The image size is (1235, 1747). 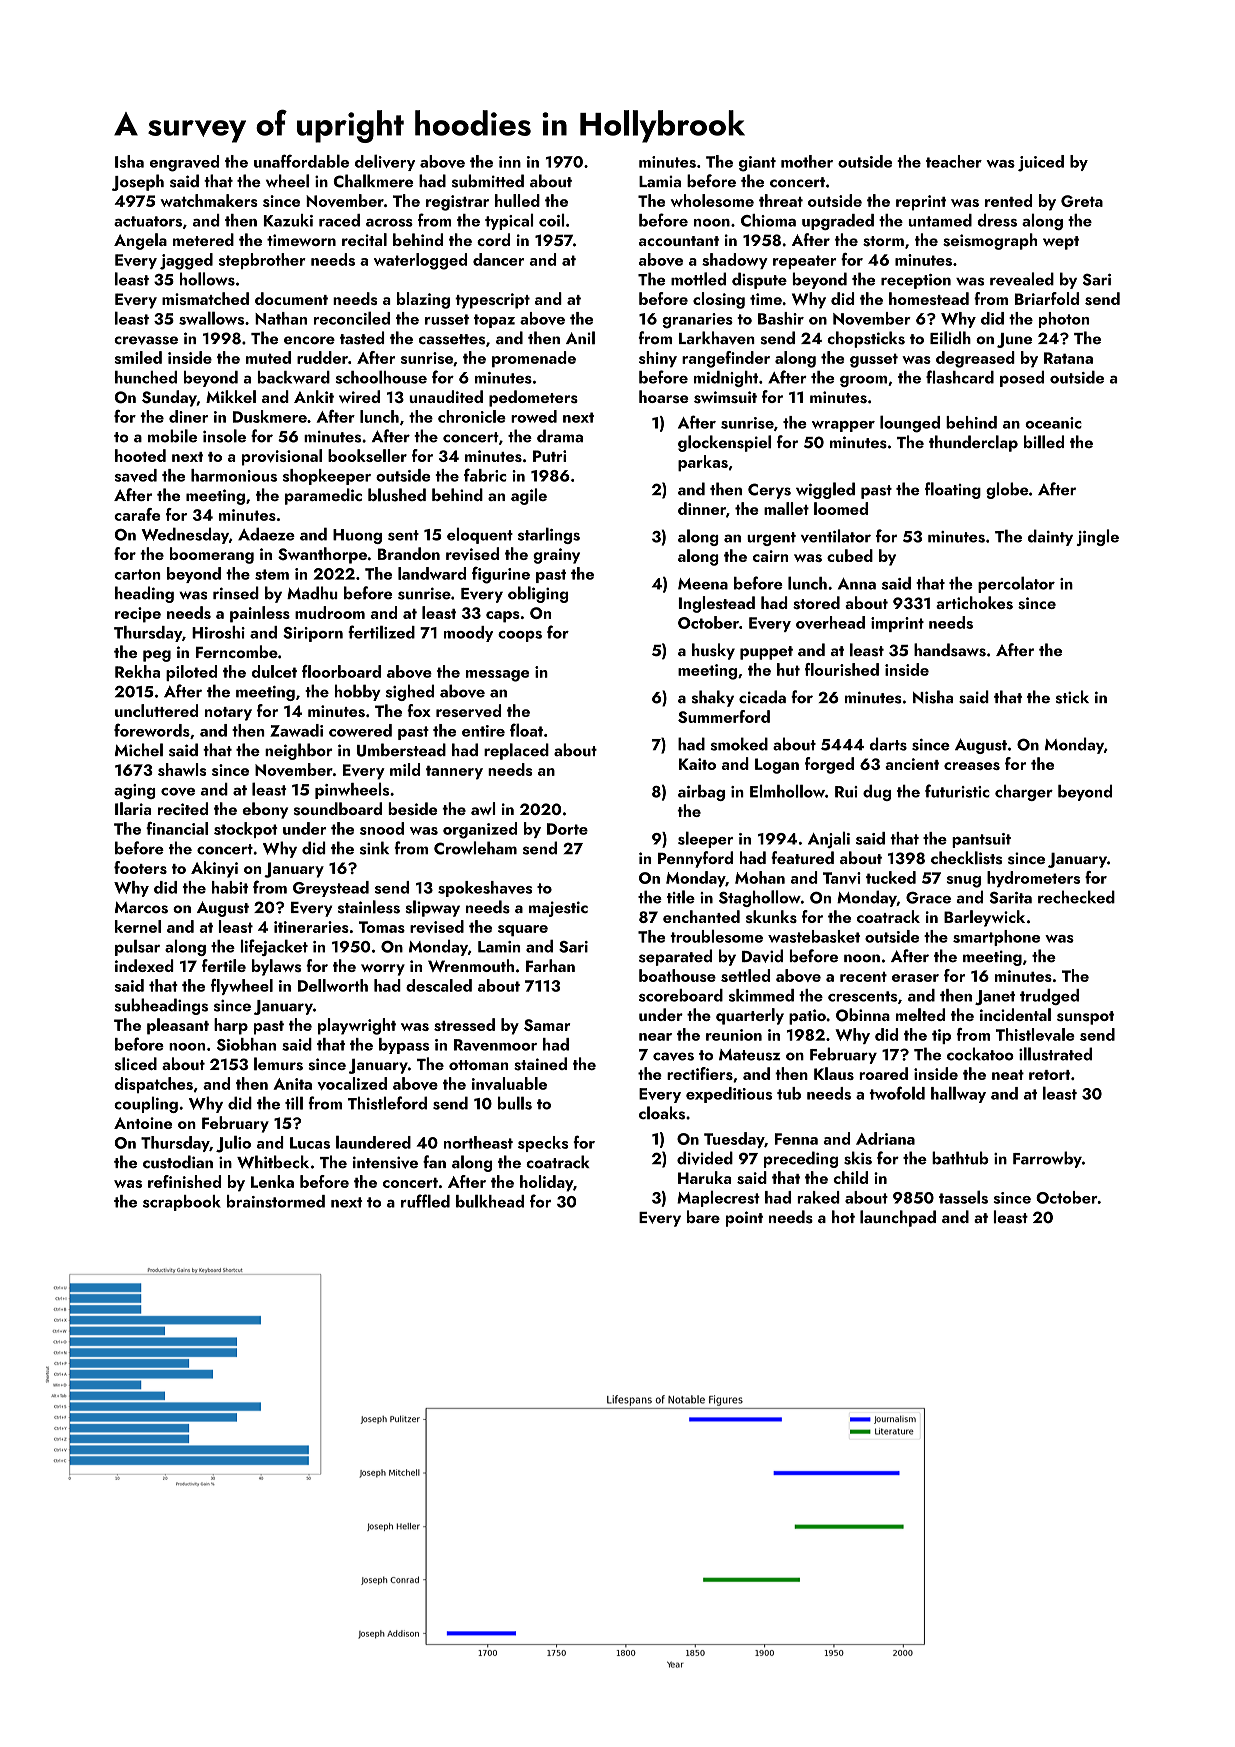 I want to click on juiced, so click(x=1041, y=163).
